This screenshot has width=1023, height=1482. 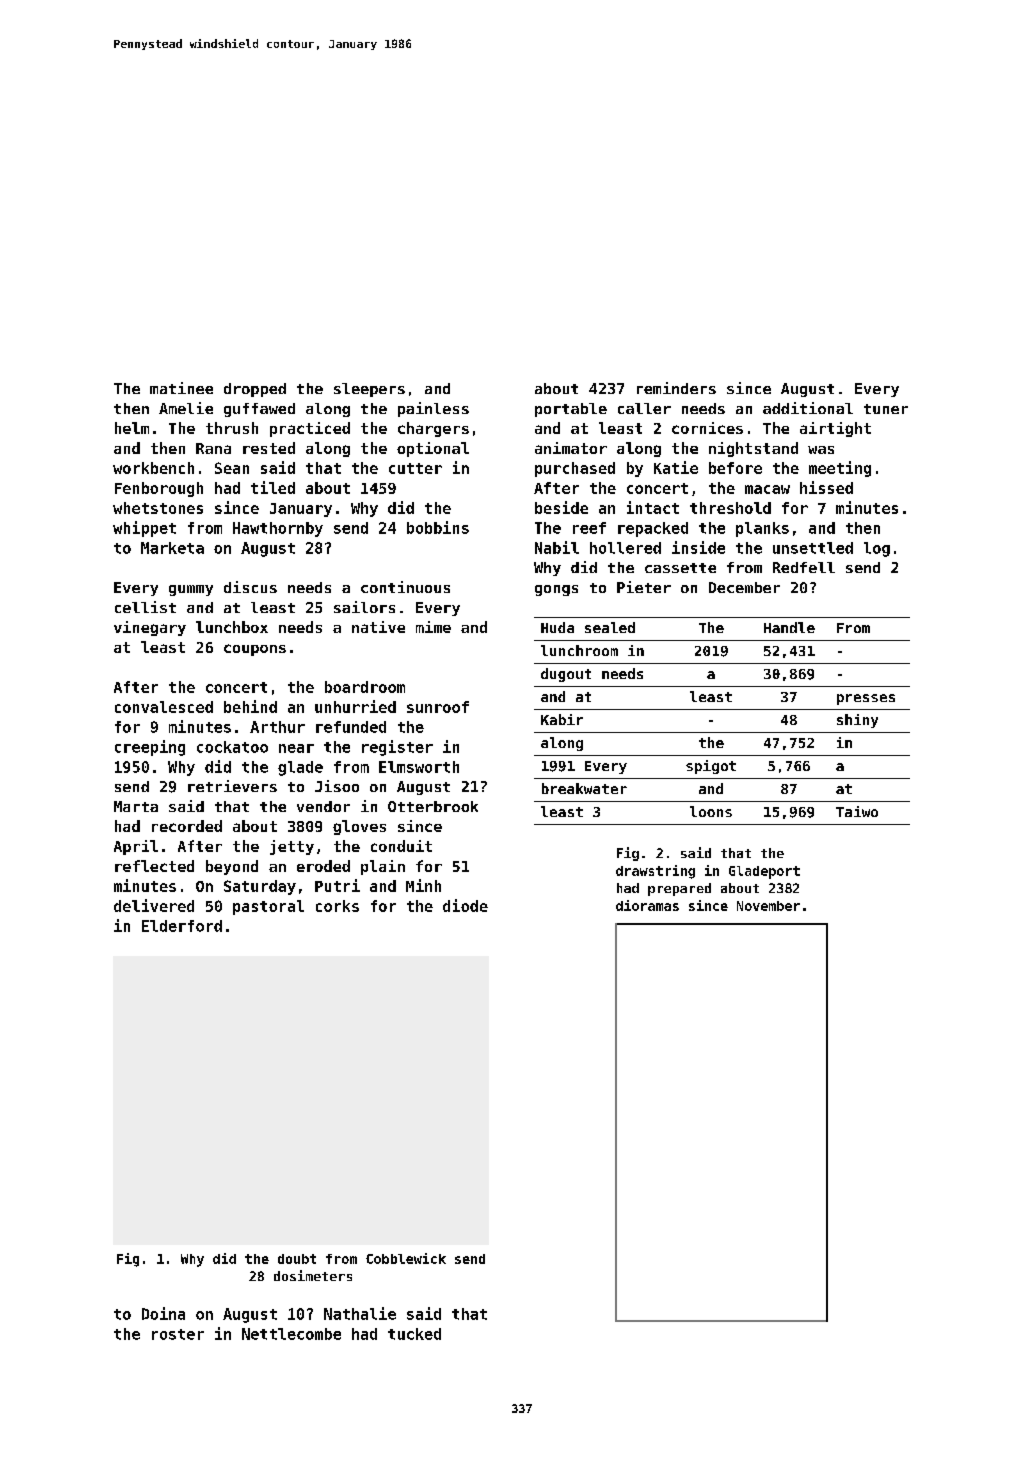 What do you see at coordinates (584, 788) in the screenshot?
I see `breakwater` at bounding box center [584, 788].
